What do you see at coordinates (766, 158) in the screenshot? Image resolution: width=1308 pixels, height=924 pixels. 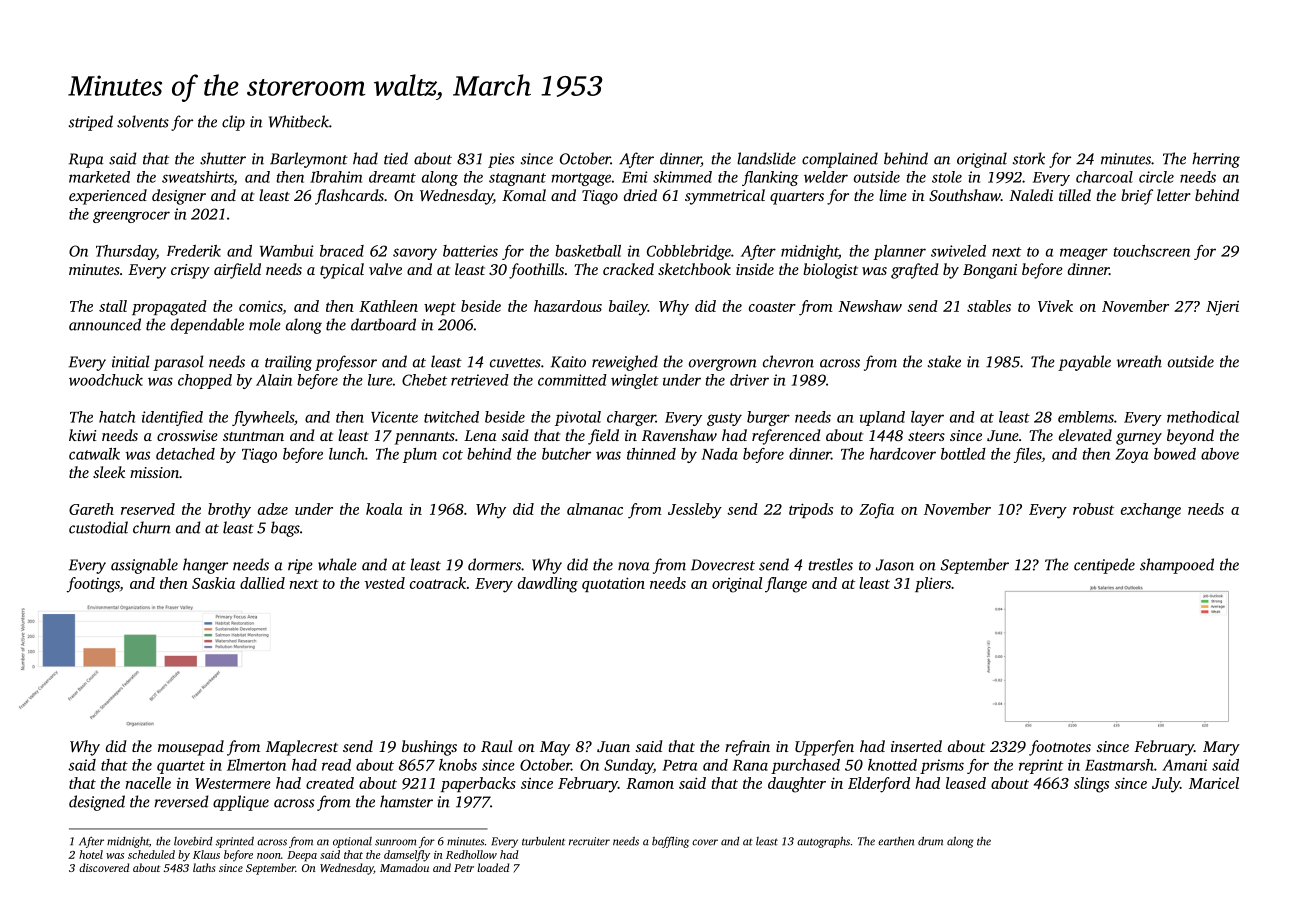 I see `landslide` at bounding box center [766, 158].
